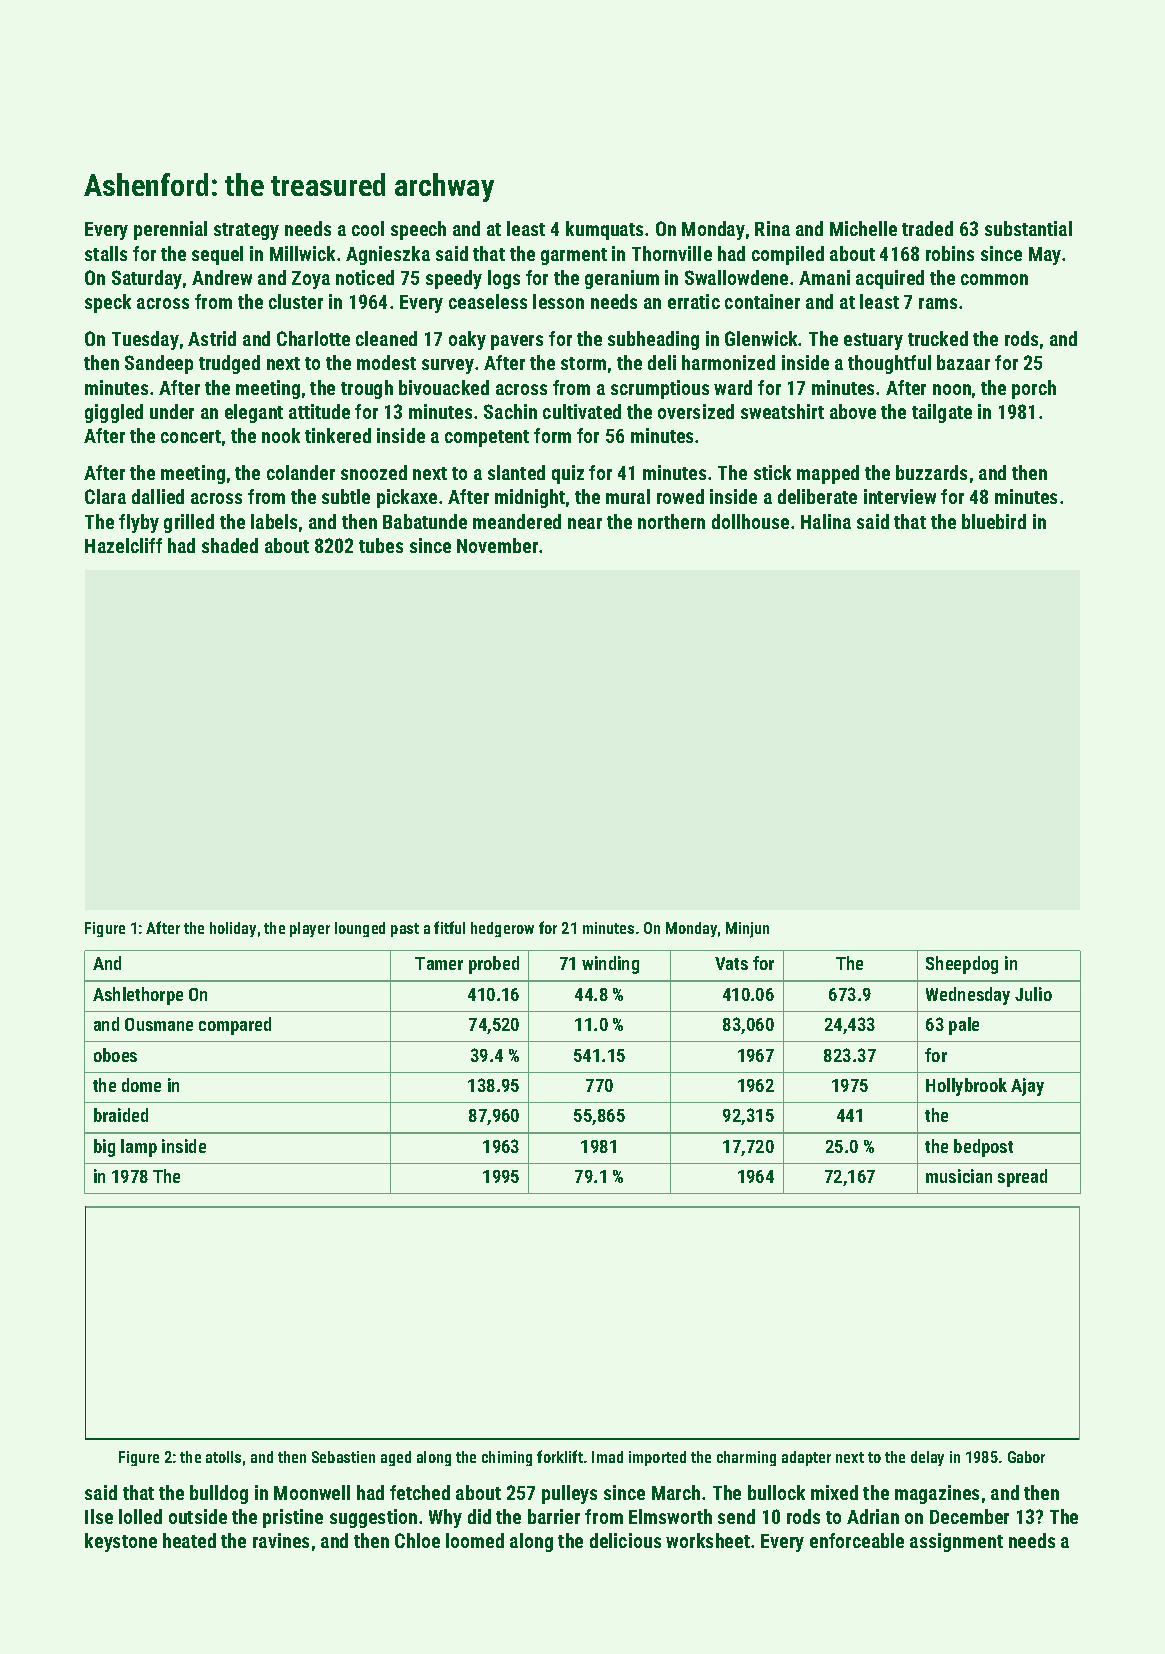  Describe the element at coordinates (672, 253) in the document. I see `Thornville` at that location.
